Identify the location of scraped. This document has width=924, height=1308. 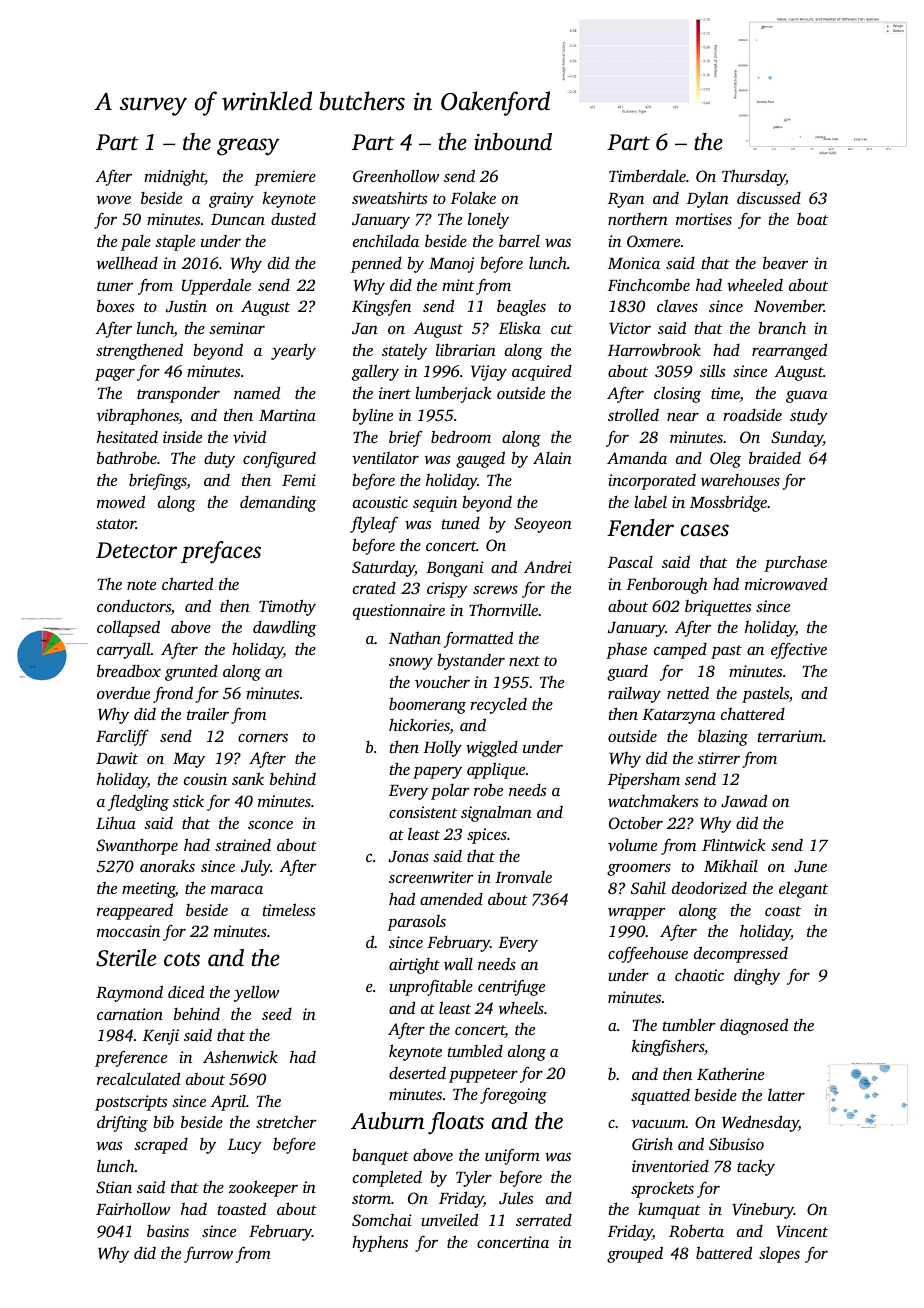
(161, 1146).
